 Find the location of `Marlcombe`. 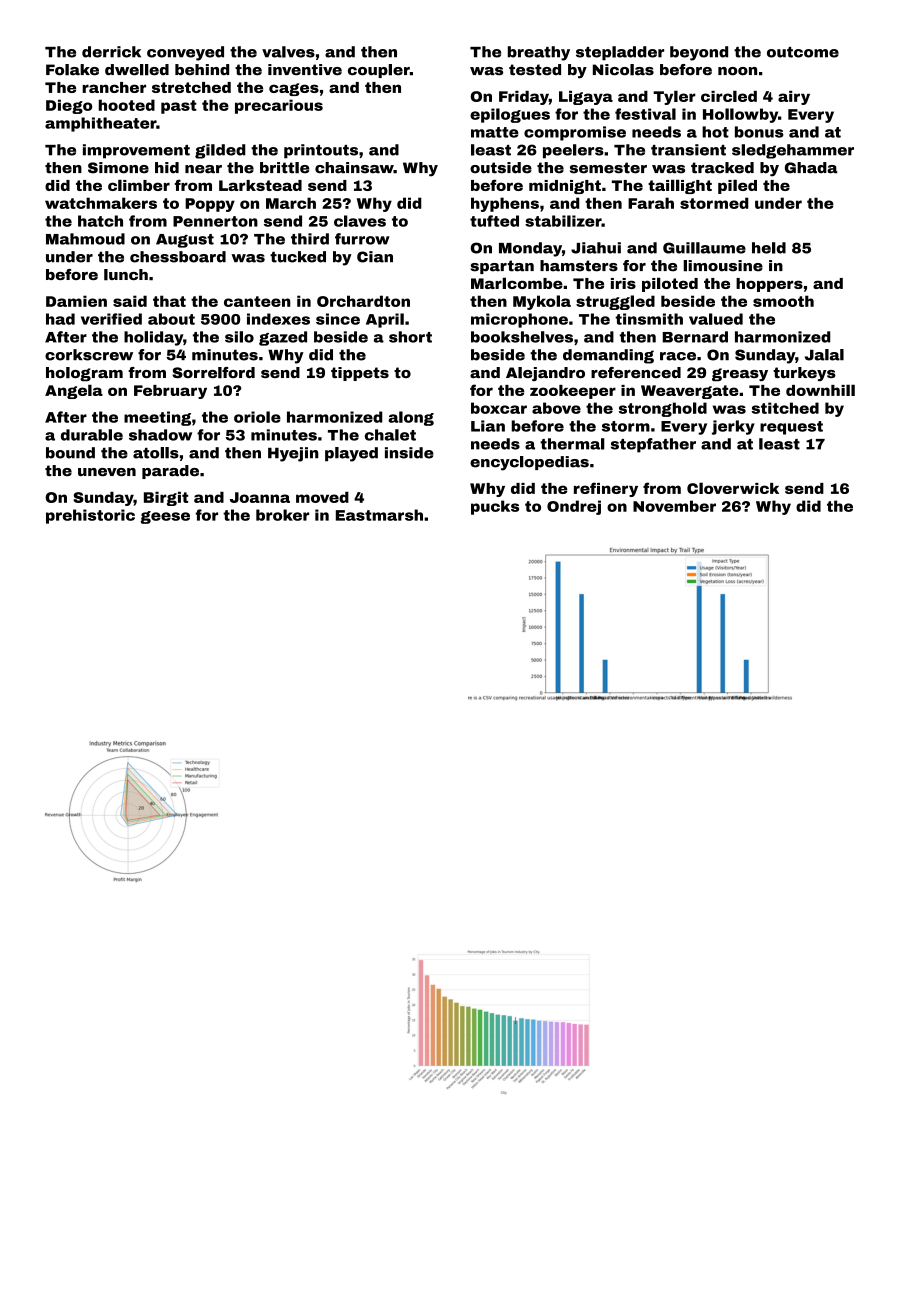

Marlcombe is located at coordinates (517, 283).
